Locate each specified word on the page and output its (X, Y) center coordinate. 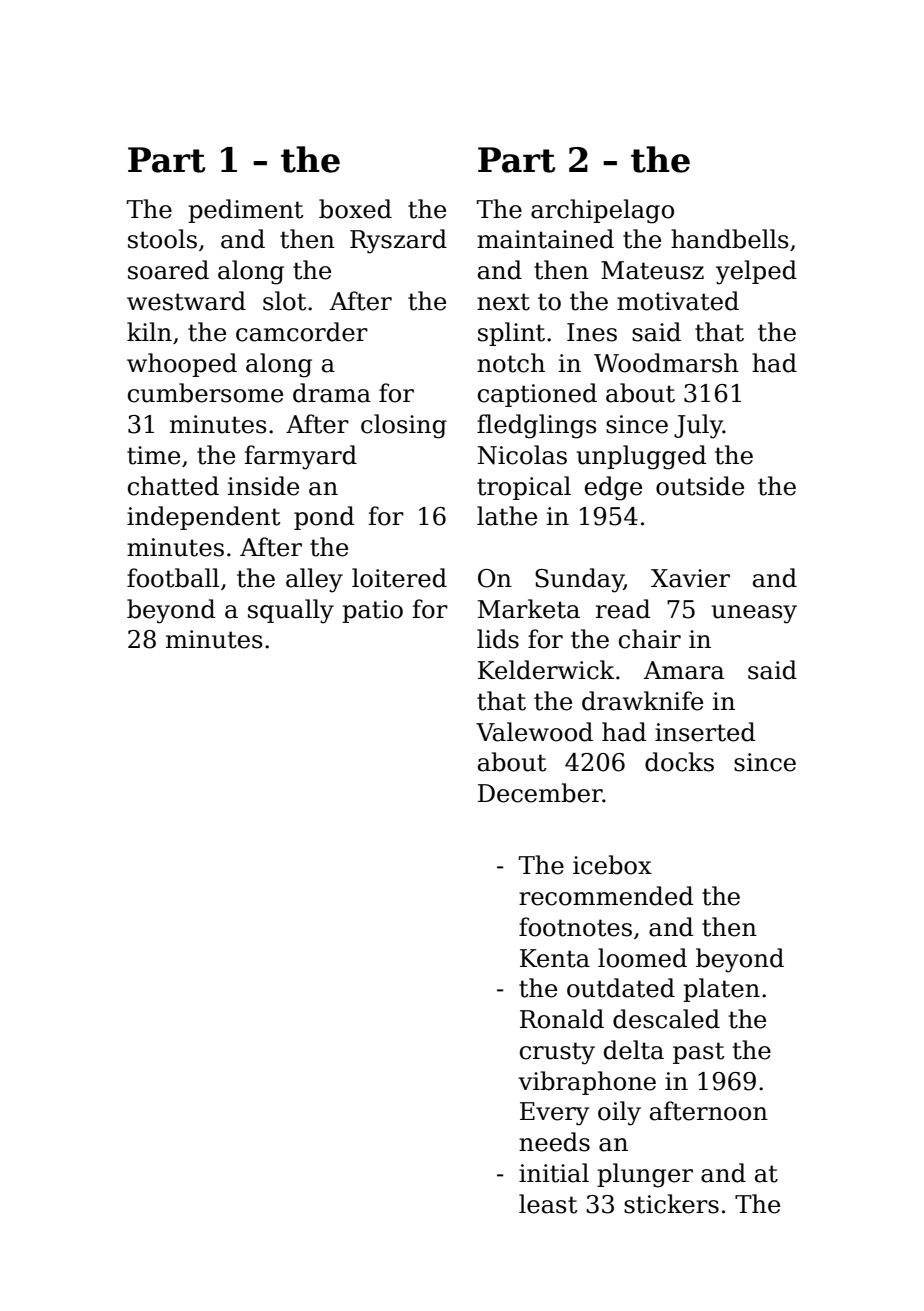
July (698, 426)
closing (404, 426)
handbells (730, 239)
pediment (245, 211)
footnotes (575, 927)
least (548, 1204)
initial (554, 1173)
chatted (173, 486)
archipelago (602, 211)
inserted (705, 732)
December (540, 793)
